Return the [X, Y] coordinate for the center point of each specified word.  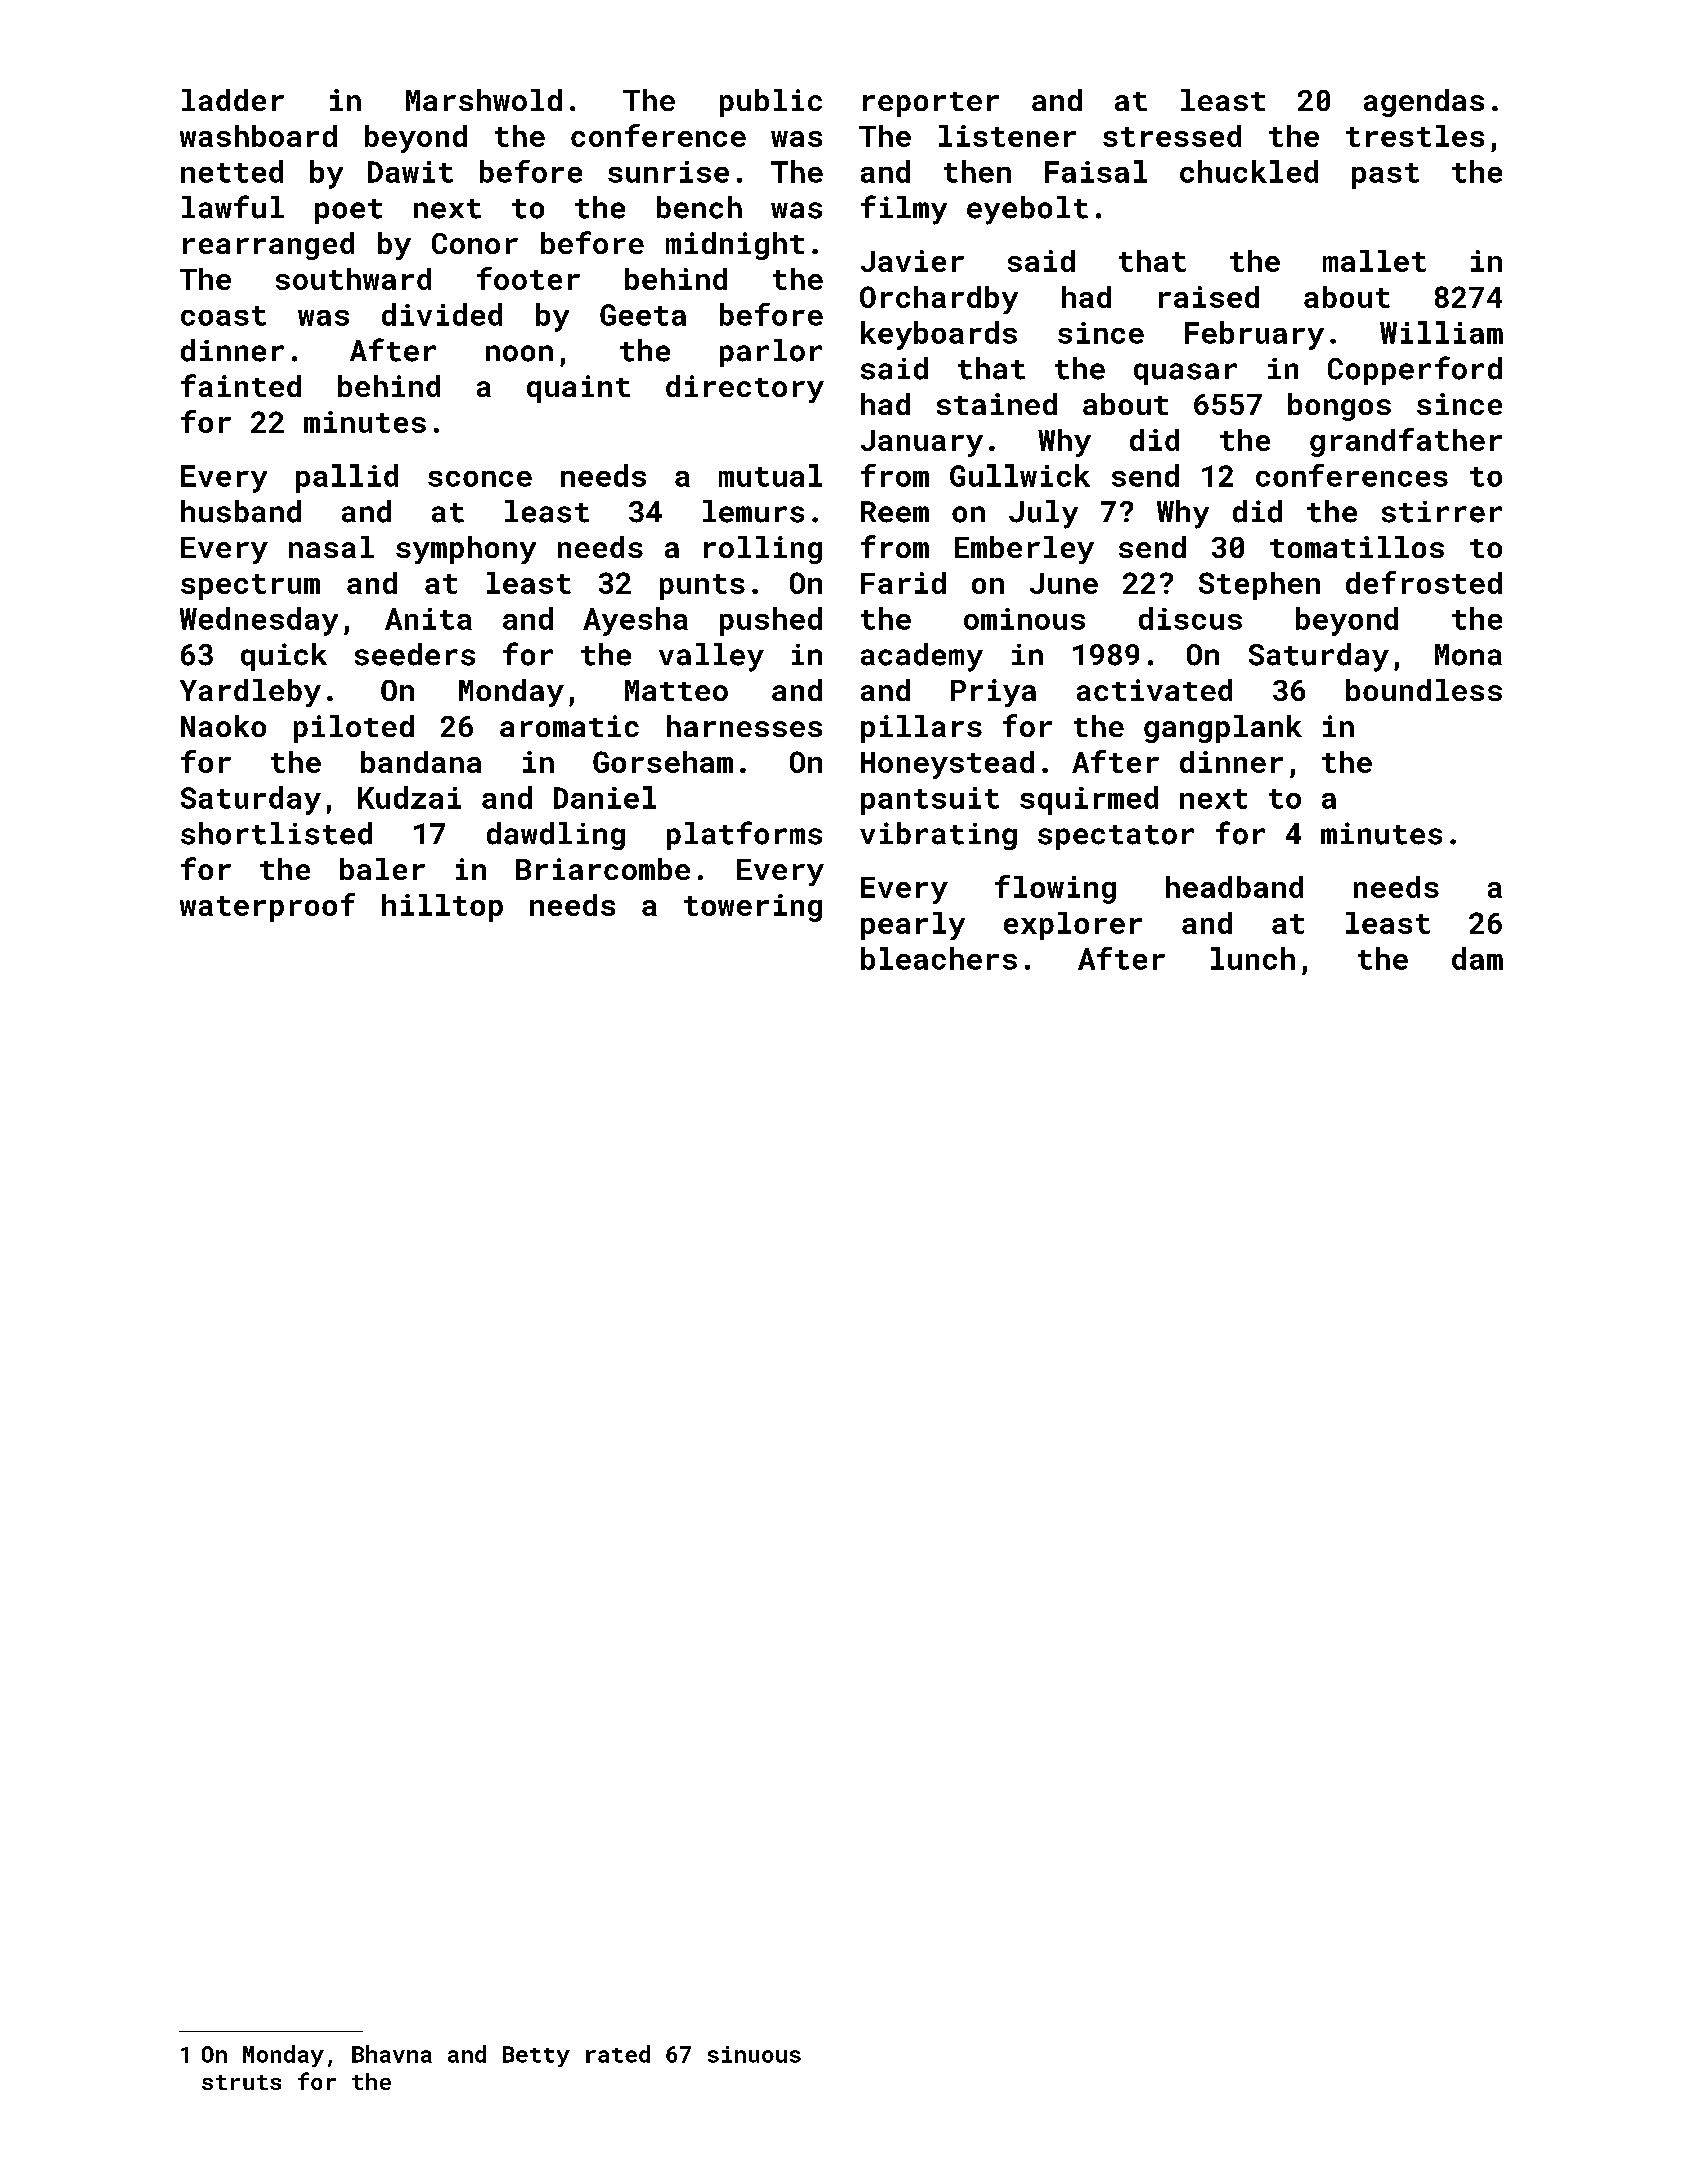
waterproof [267, 907]
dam [1477, 958]
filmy [904, 210]
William [1441, 332]
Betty [536, 2056]
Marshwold [484, 100]
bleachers [939, 958]
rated [618, 2054]
